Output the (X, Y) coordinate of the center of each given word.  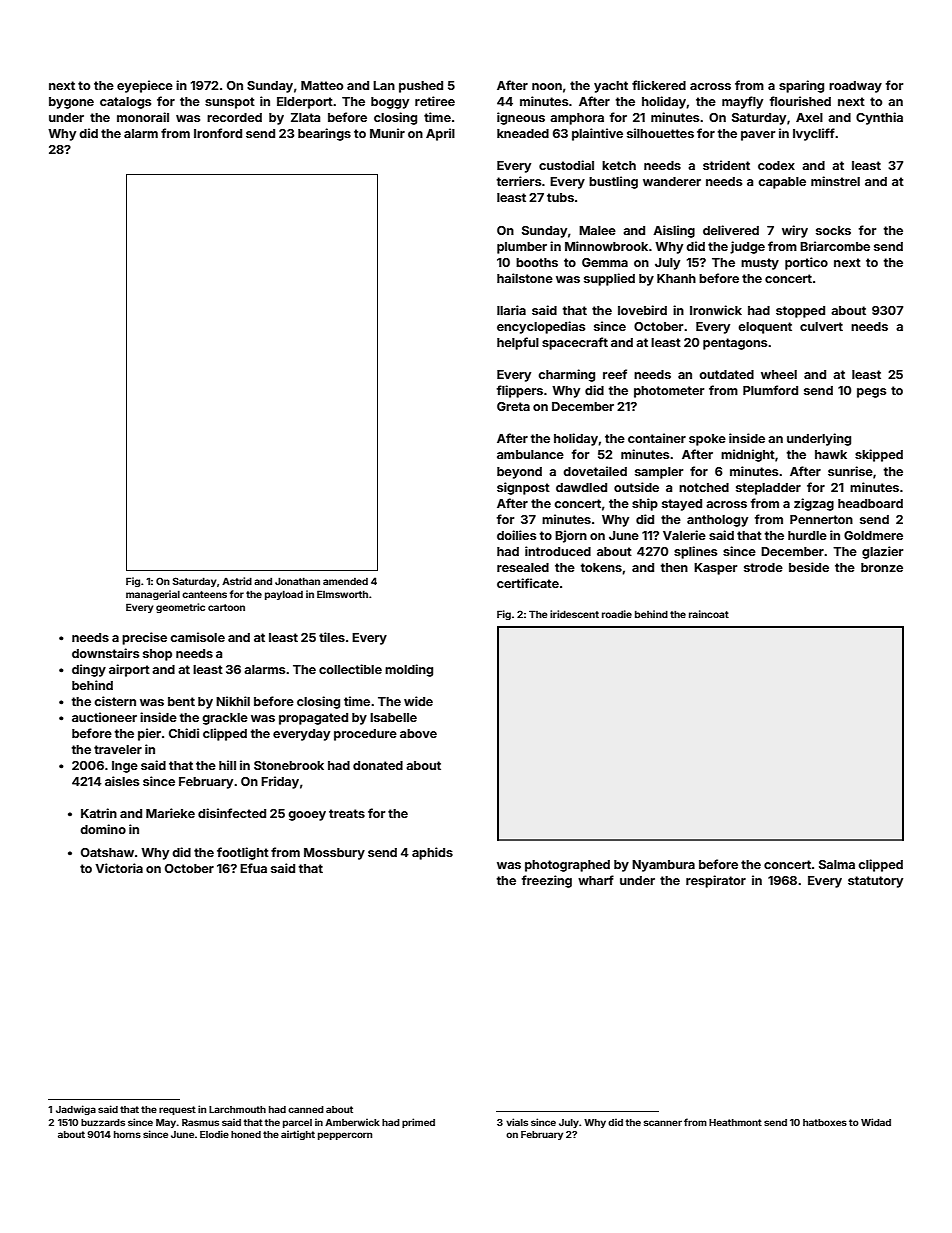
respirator (716, 881)
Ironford (218, 133)
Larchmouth (237, 1109)
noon (547, 86)
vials (517, 1122)
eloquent (765, 328)
